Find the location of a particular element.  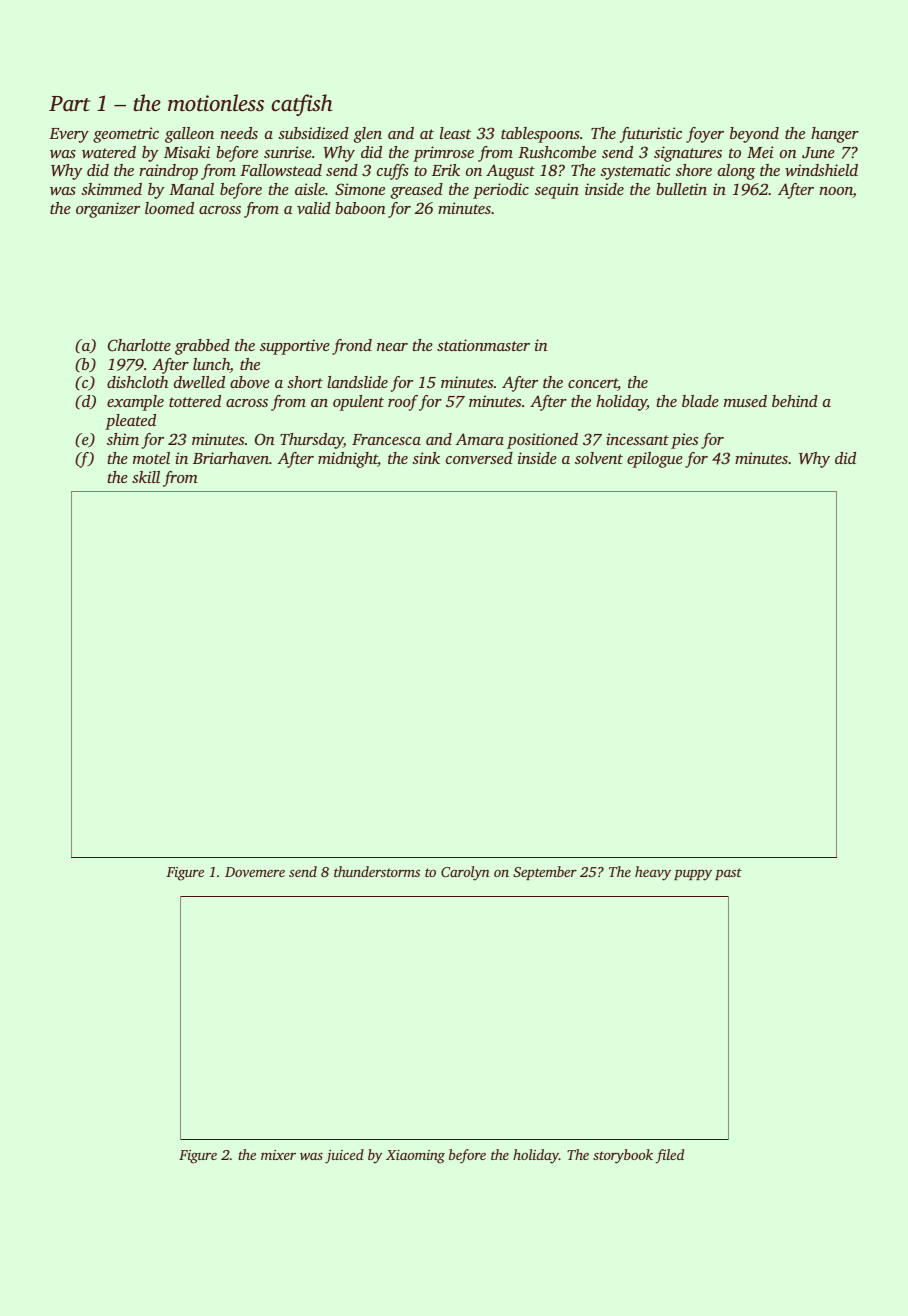

heavy is located at coordinates (653, 873).
